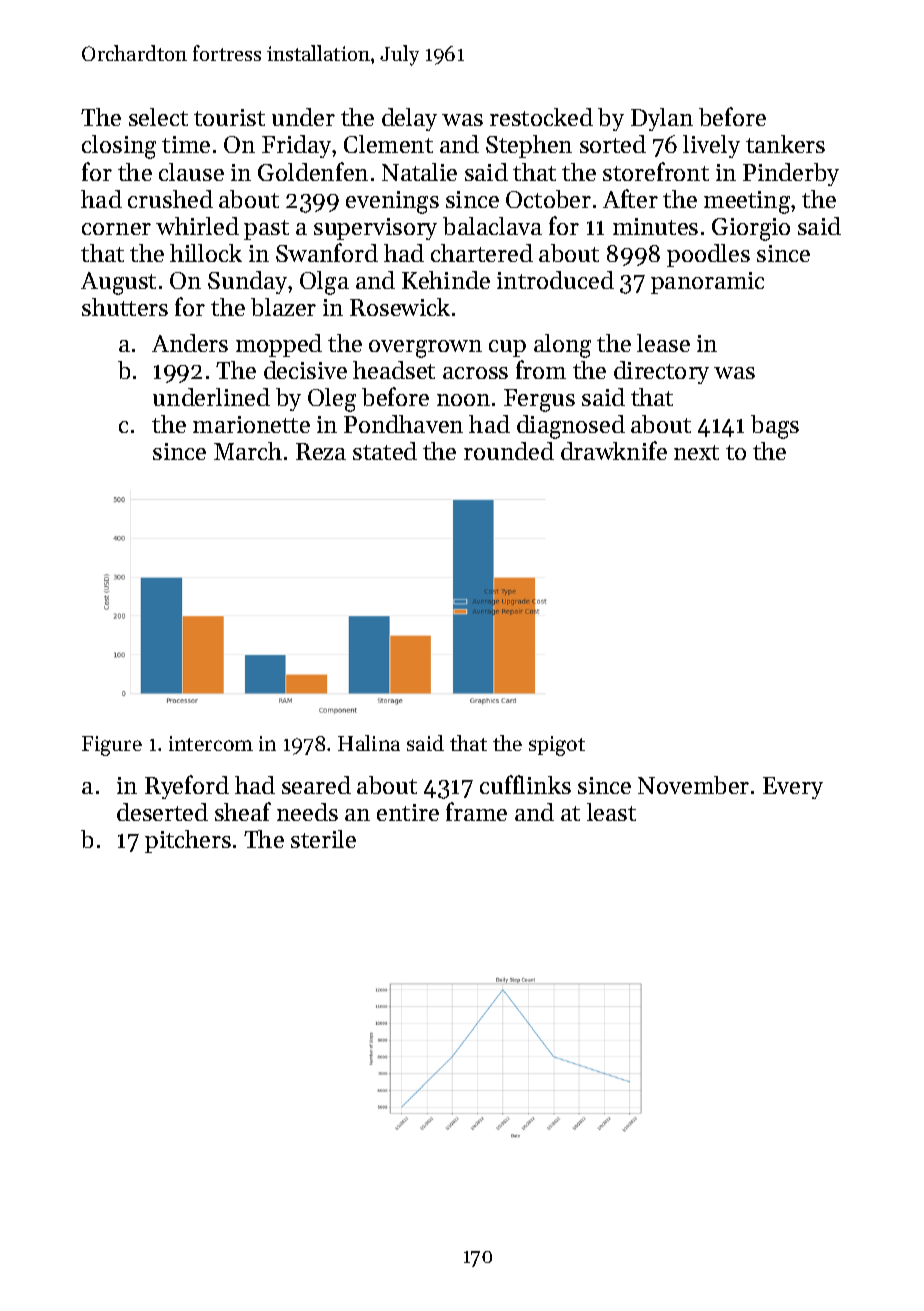 Image resolution: width=924 pixels, height=1311 pixels. I want to click on spigot, so click(557, 746).
